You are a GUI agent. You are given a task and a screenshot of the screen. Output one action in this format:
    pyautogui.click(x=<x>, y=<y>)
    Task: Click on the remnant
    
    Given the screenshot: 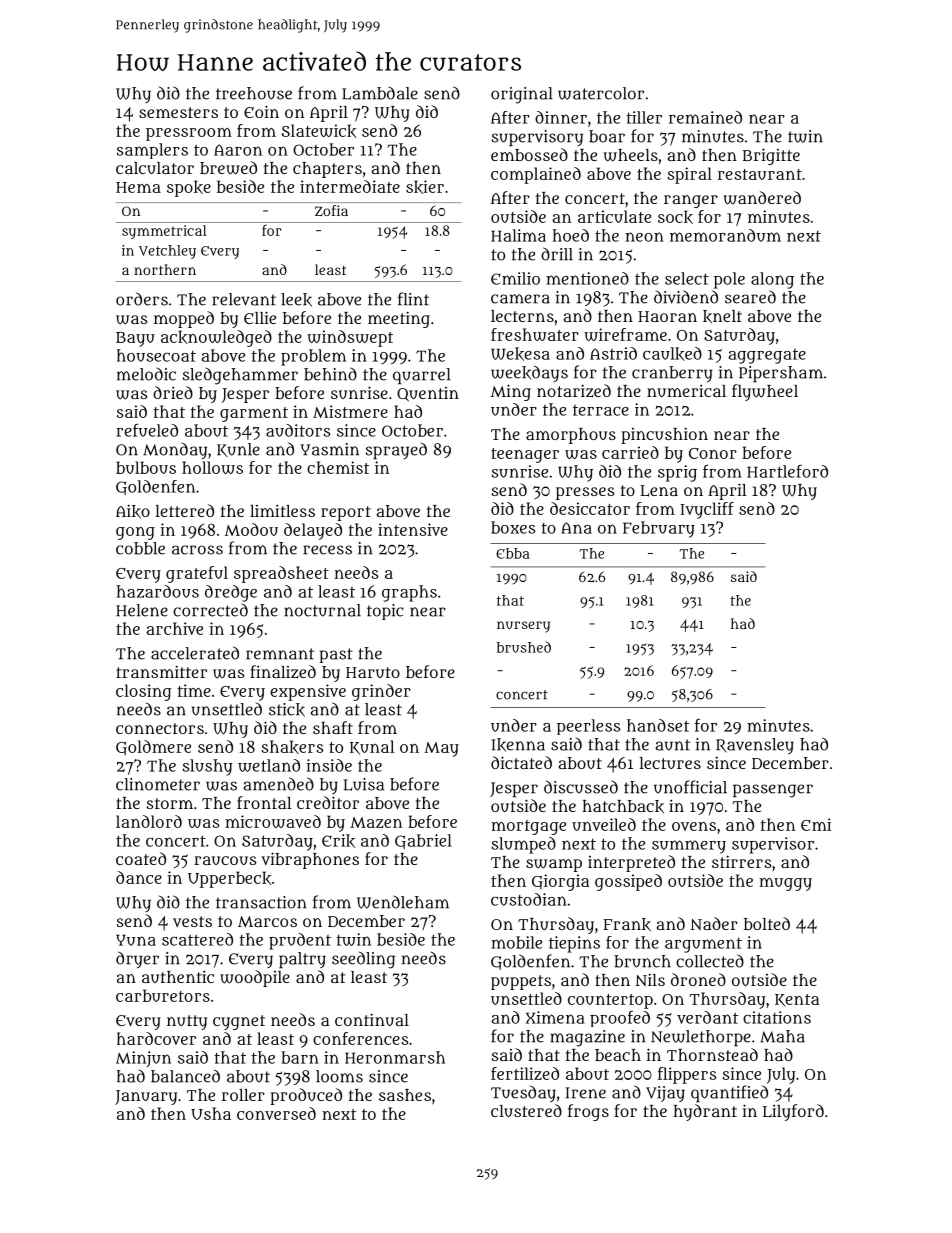 What is the action you would take?
    pyautogui.click(x=280, y=654)
